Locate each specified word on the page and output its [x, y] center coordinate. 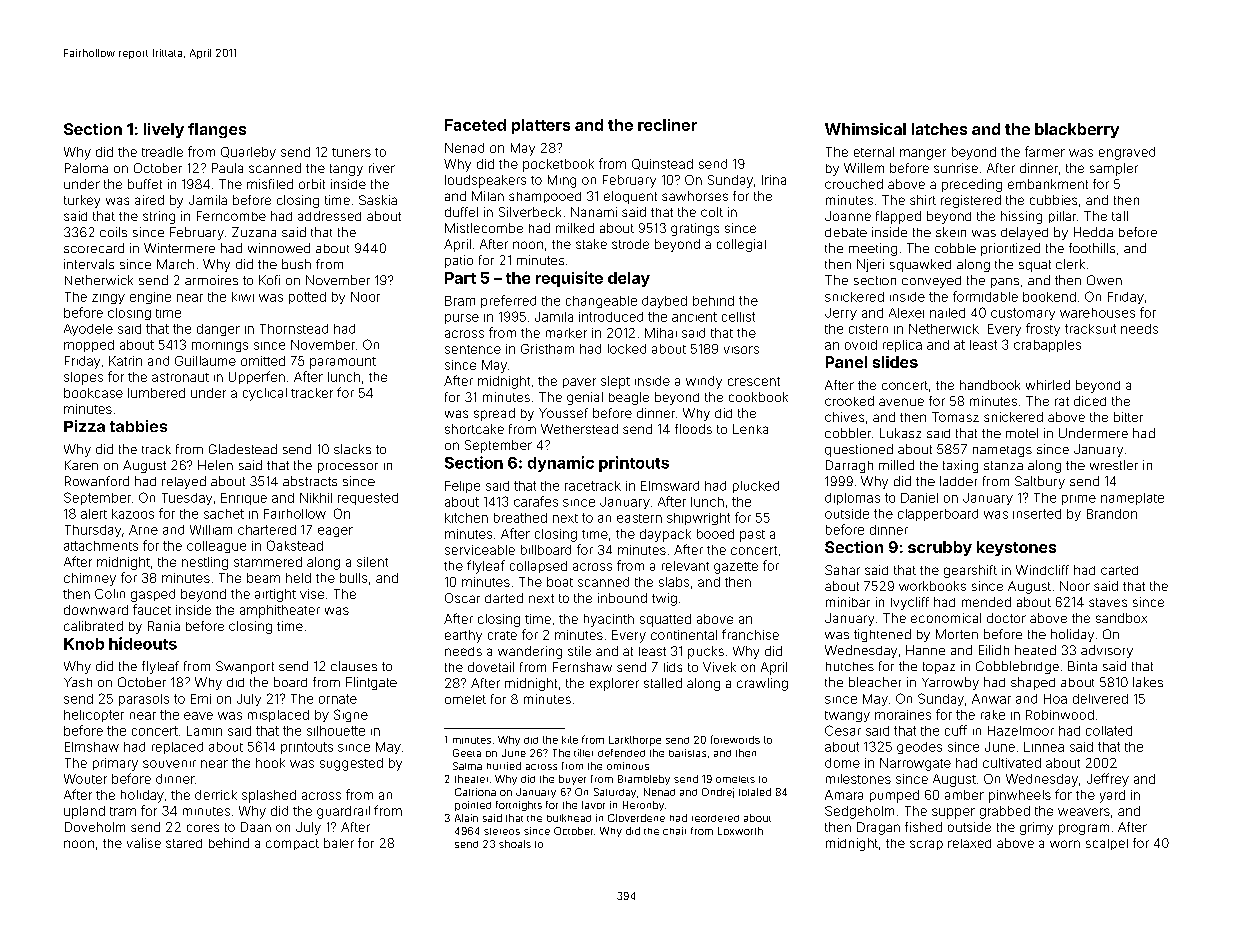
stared [184, 843]
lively [164, 130]
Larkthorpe [635, 741]
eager [335, 532]
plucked [756, 487]
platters [541, 126]
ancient [694, 317]
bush [296, 264]
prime [1079, 500]
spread [494, 414]
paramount [343, 363]
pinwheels [1020, 796]
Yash [78, 682]
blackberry [1077, 130]
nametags [1002, 451]
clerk [1070, 264]
